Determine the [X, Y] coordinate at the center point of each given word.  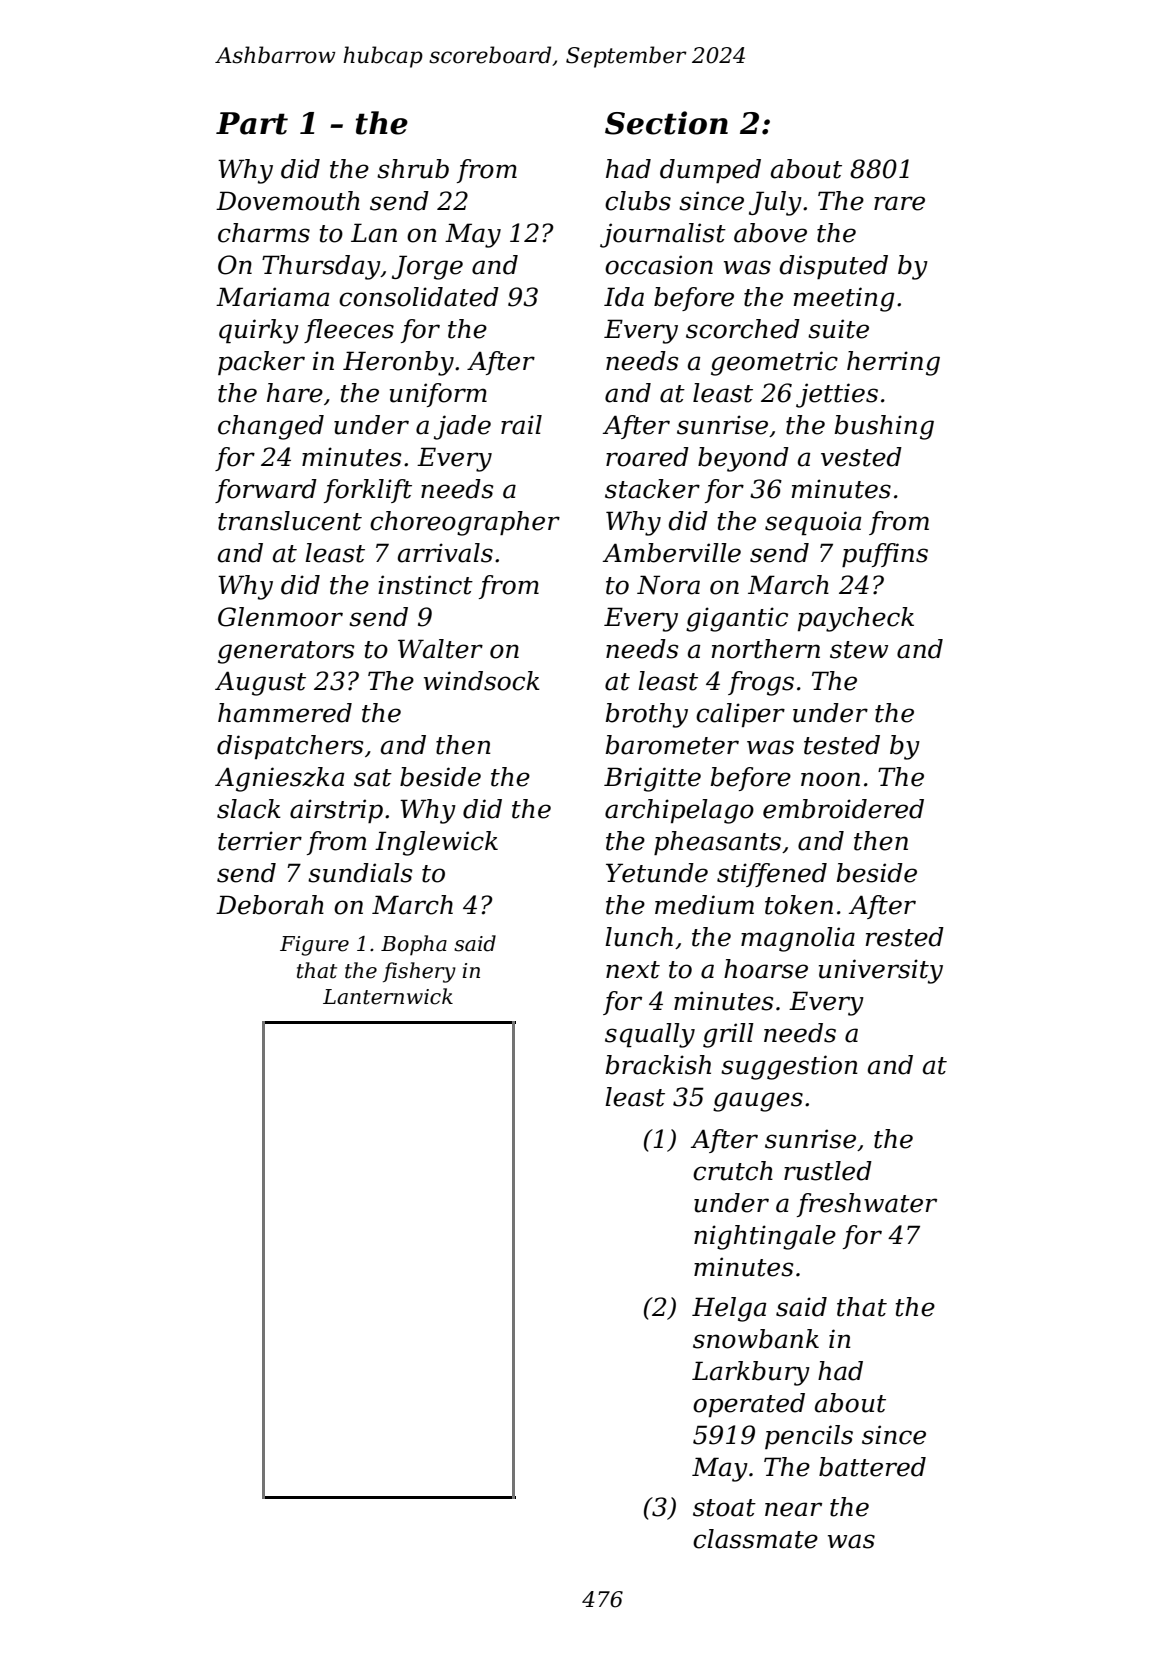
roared [647, 457]
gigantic [737, 619]
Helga [729, 1309]
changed [271, 427]
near [793, 1509]
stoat [724, 1508]
